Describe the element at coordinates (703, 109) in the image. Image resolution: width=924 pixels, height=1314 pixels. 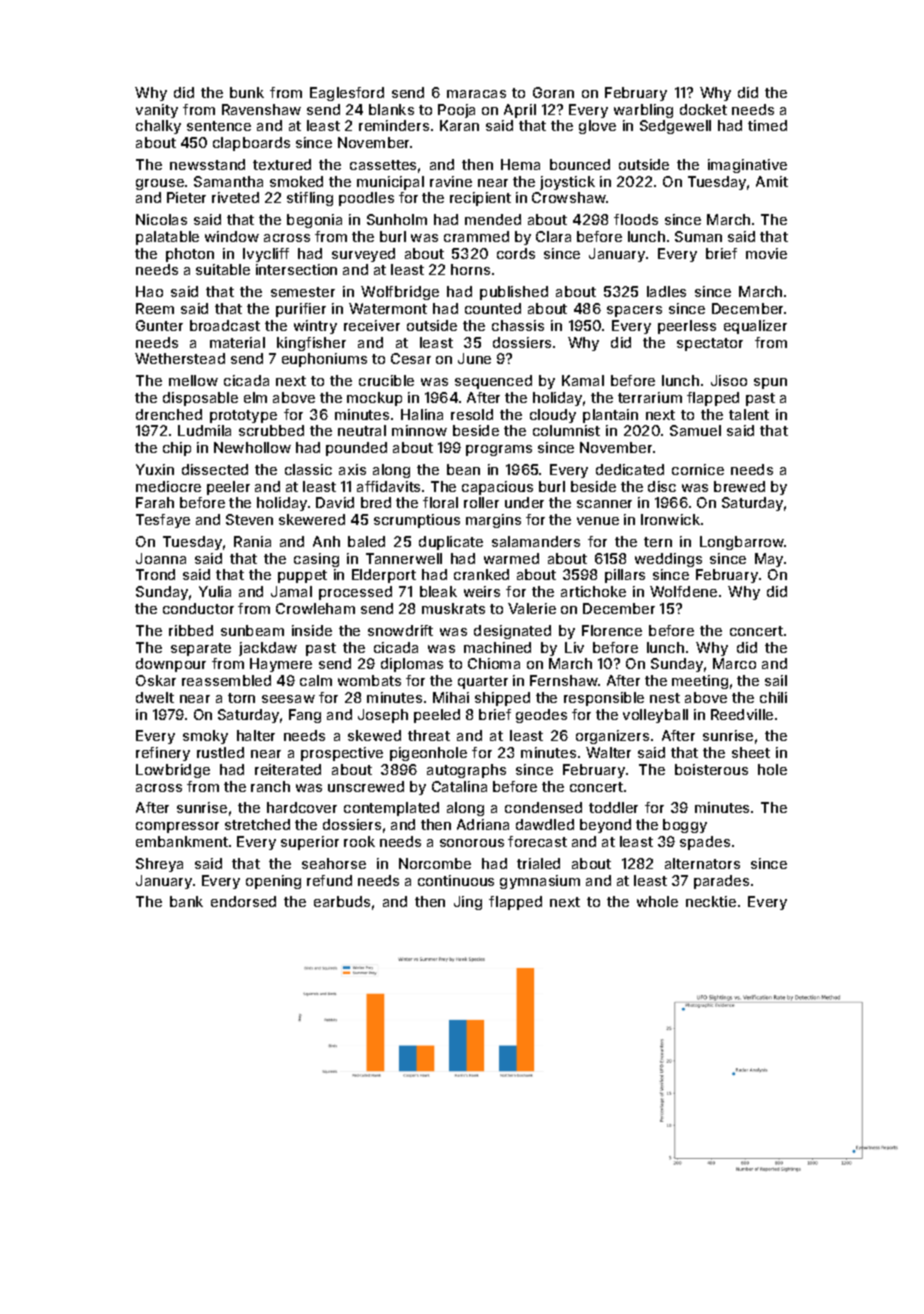
I see `docket` at that location.
